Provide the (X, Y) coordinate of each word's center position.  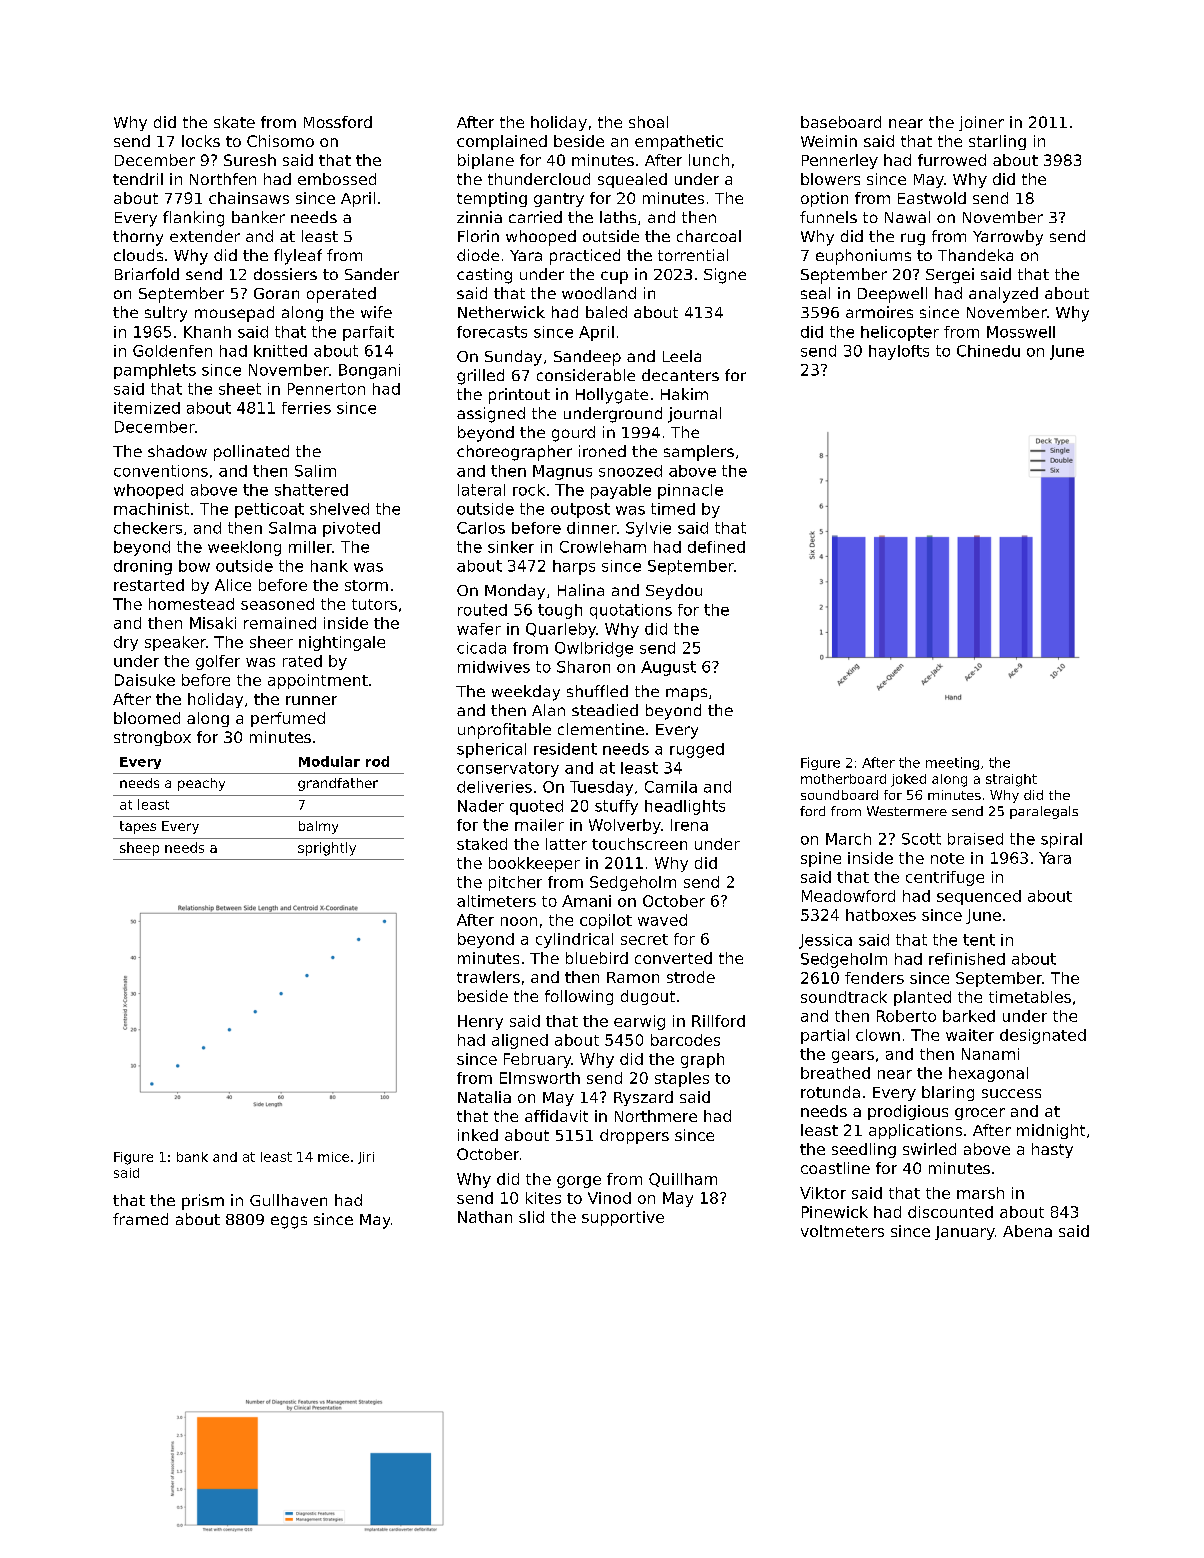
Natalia (484, 1097)
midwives (494, 667)
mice (333, 1157)
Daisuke (145, 680)
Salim (315, 471)
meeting (952, 763)
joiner (981, 123)
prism (203, 1202)
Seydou (674, 592)
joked (908, 780)
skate (234, 122)
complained (502, 142)
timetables (1030, 997)
